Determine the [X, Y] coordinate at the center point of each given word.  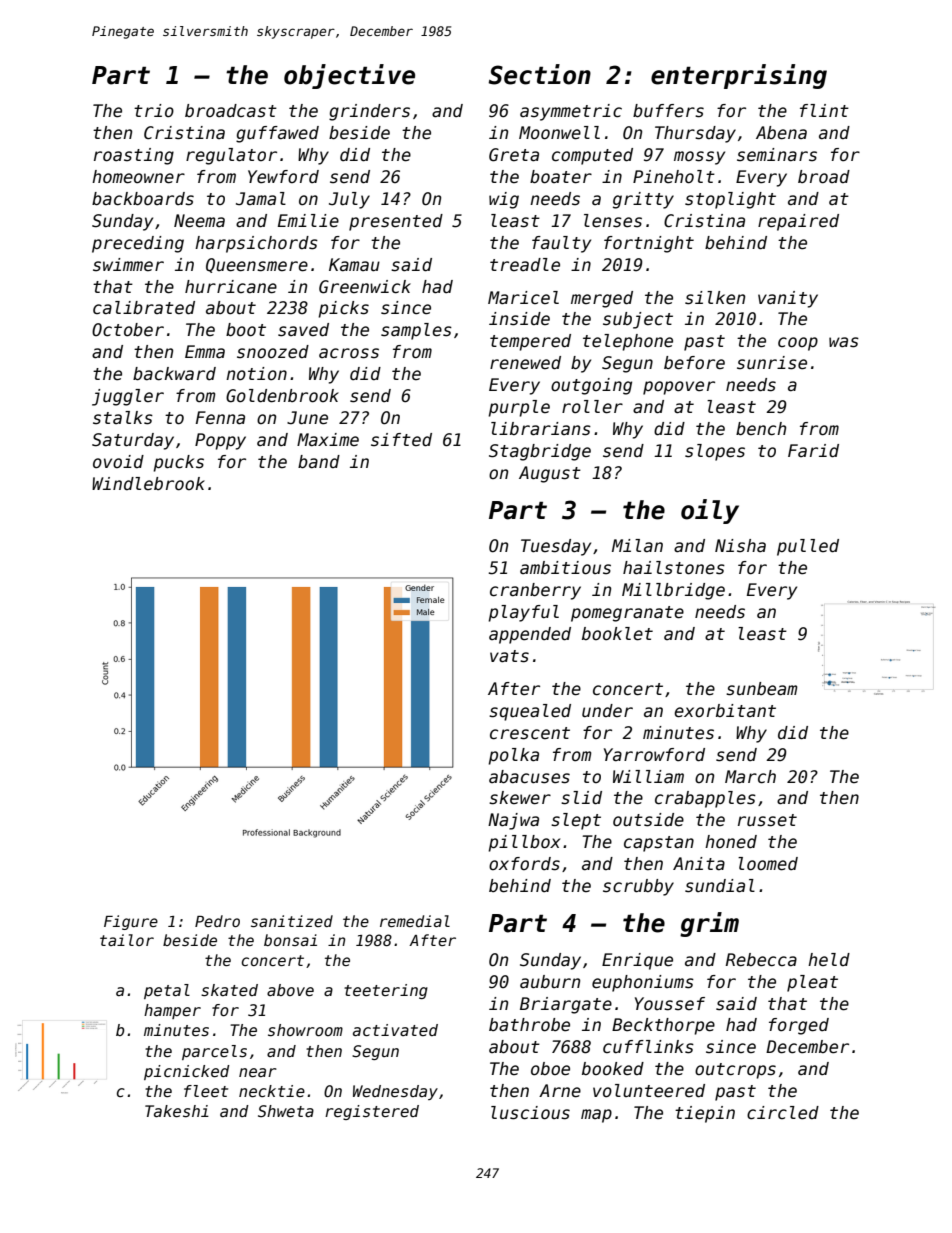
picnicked [187, 1072]
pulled [808, 547]
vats [509, 656]
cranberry [535, 591]
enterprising [739, 76]
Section [539, 74]
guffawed [277, 134]
